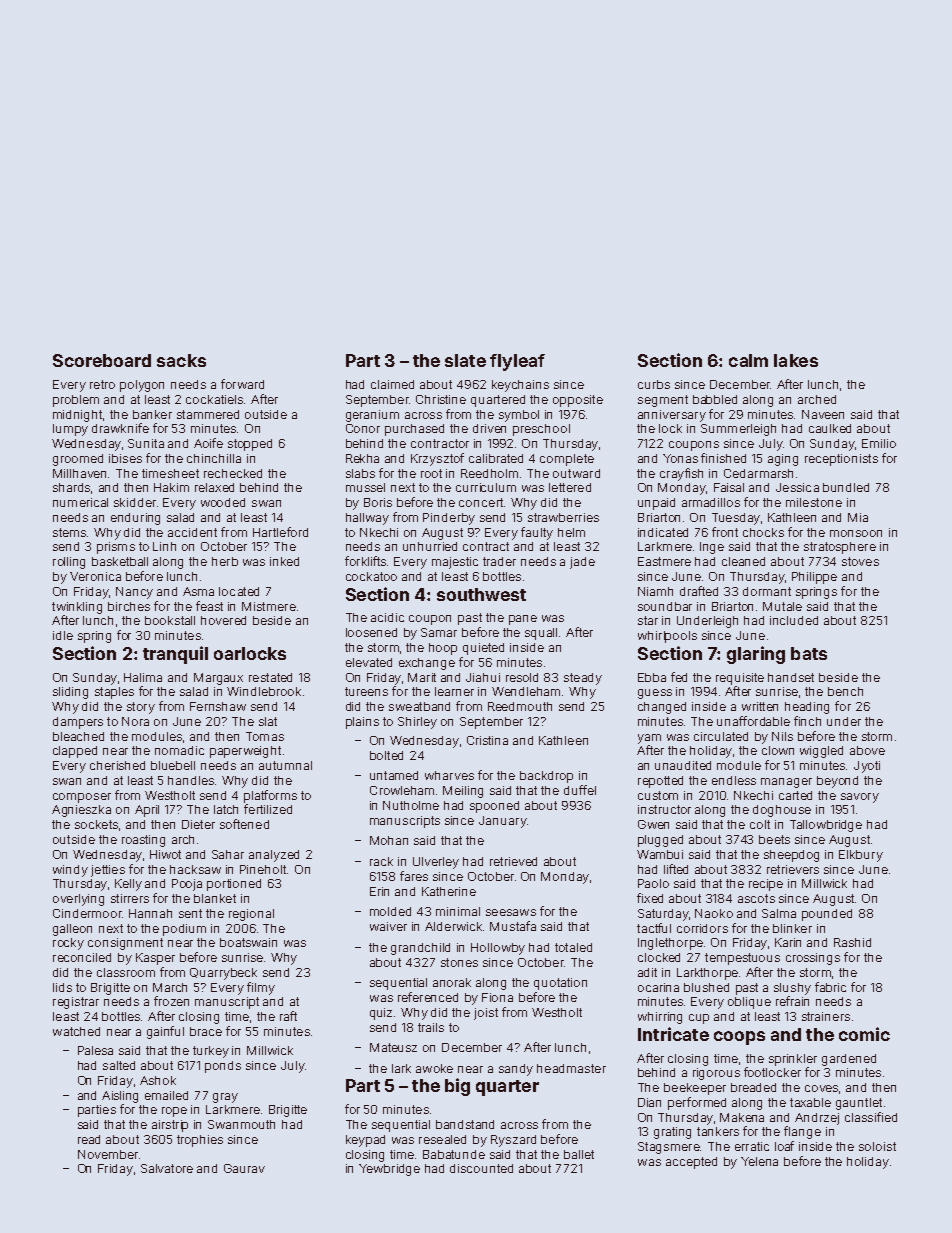 Image resolution: width=952 pixels, height=1233 pixels. Describe the element at coordinates (756, 898) in the image. I see `ascots` at that location.
